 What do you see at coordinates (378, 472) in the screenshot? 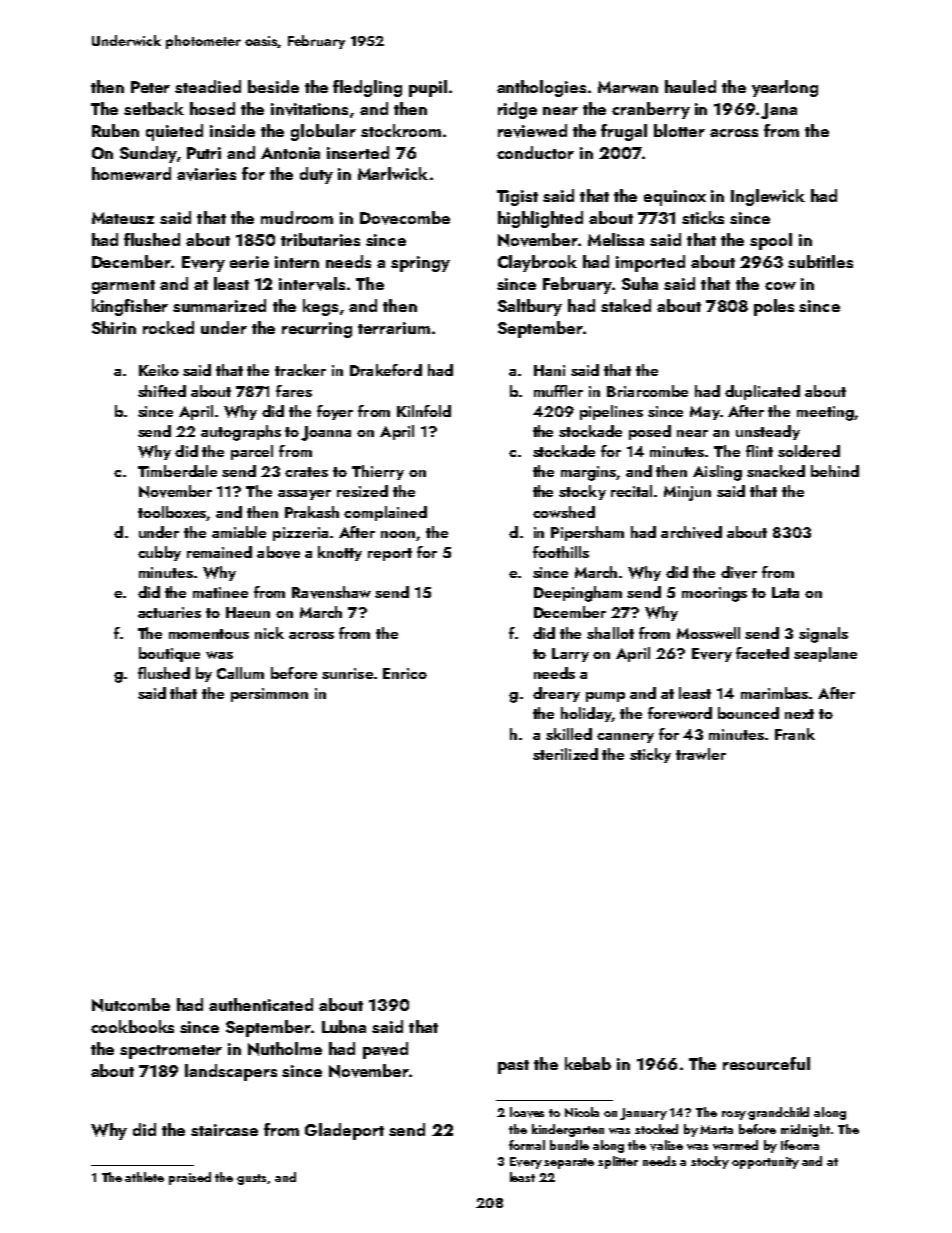
I see `Thierry` at bounding box center [378, 472].
